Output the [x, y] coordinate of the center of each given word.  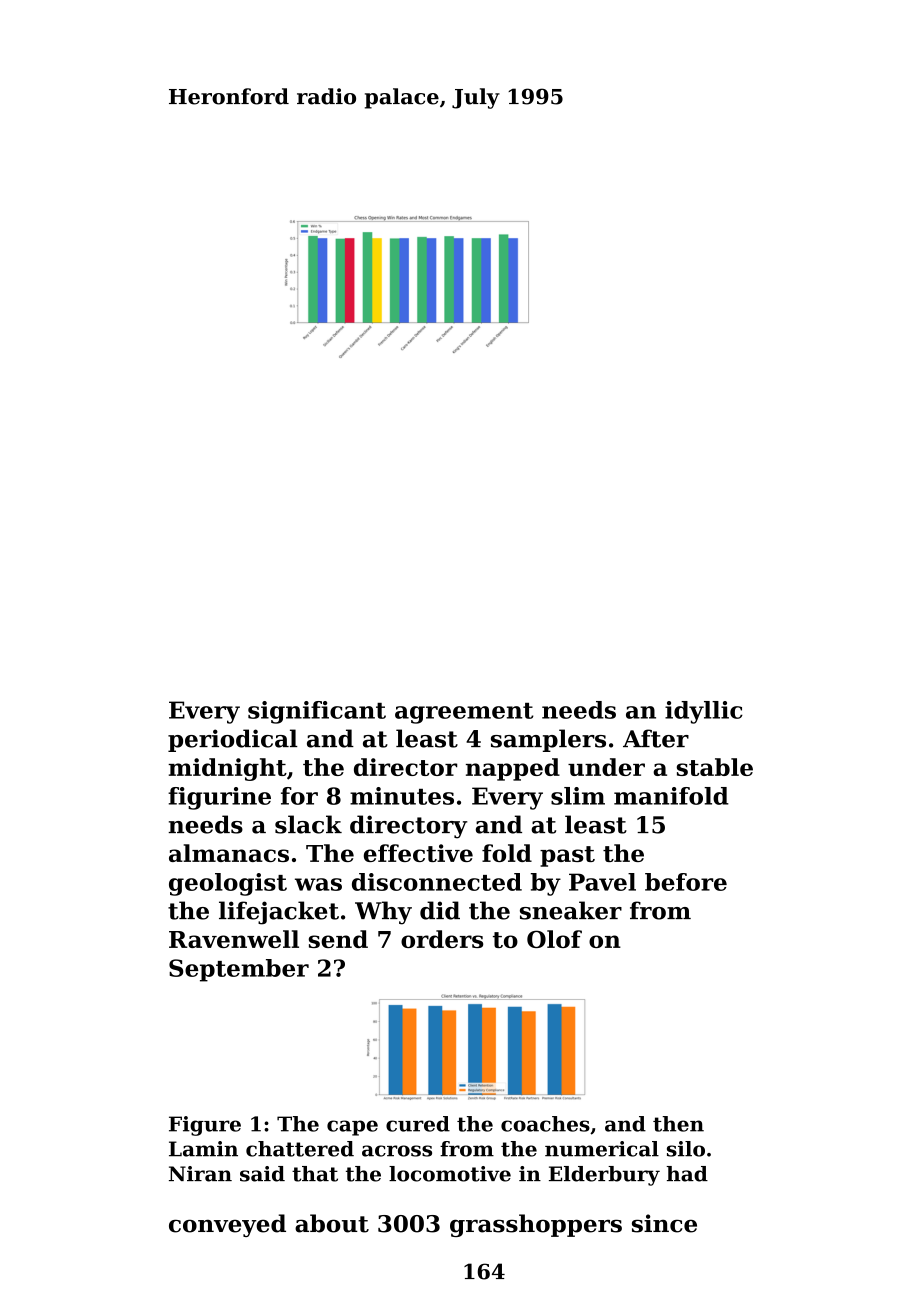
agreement [464, 713]
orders [442, 939]
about [332, 1223]
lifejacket [279, 913]
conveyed [227, 1225]
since [664, 1223]
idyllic [704, 712]
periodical [233, 740]
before [686, 882]
